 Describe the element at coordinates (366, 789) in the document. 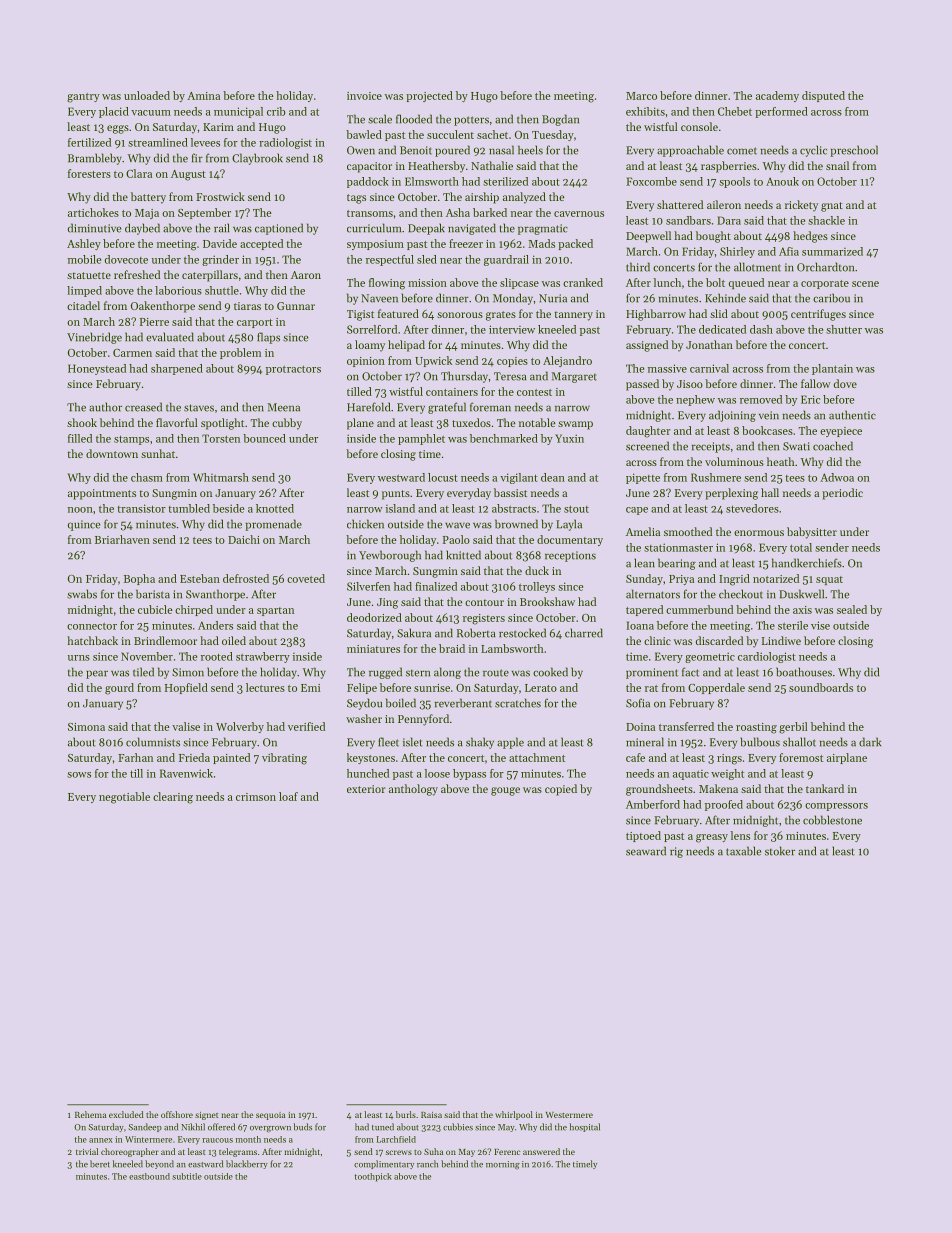

I see `exterior` at that location.
